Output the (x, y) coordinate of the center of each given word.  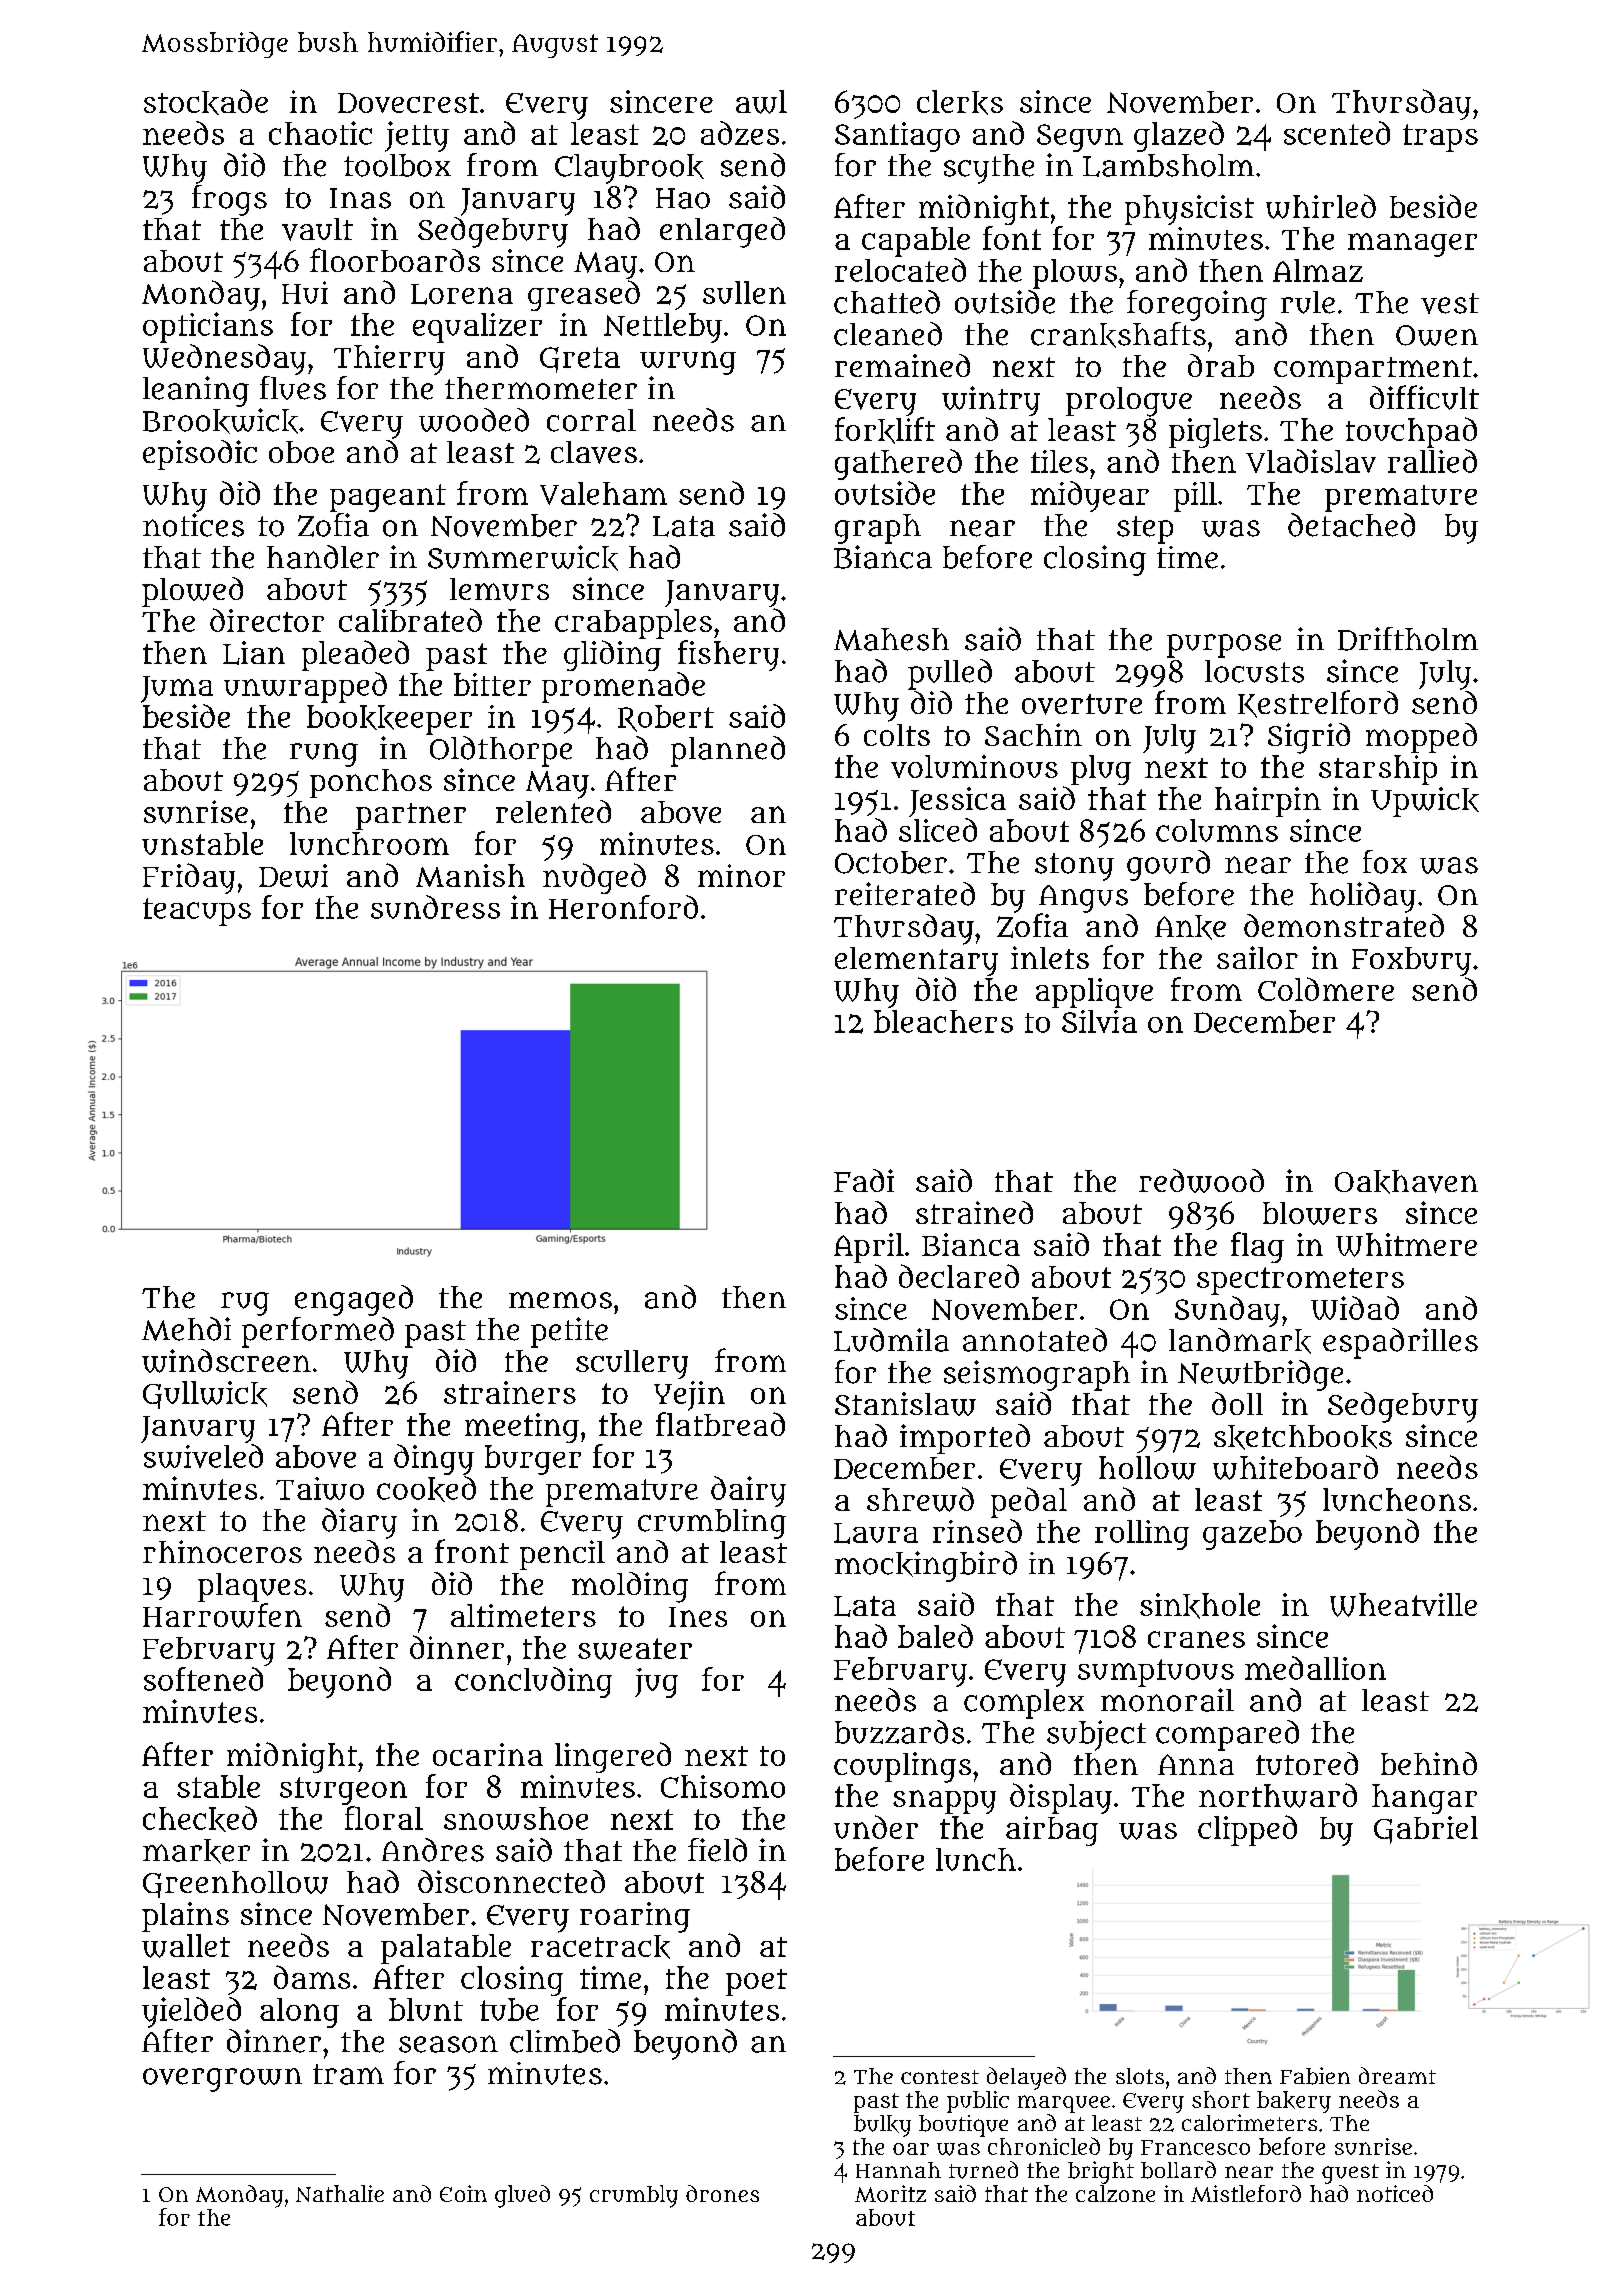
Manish (470, 875)
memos (560, 1300)
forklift (885, 430)
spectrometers (1300, 1281)
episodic (200, 455)
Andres (433, 1850)
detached (1351, 525)
